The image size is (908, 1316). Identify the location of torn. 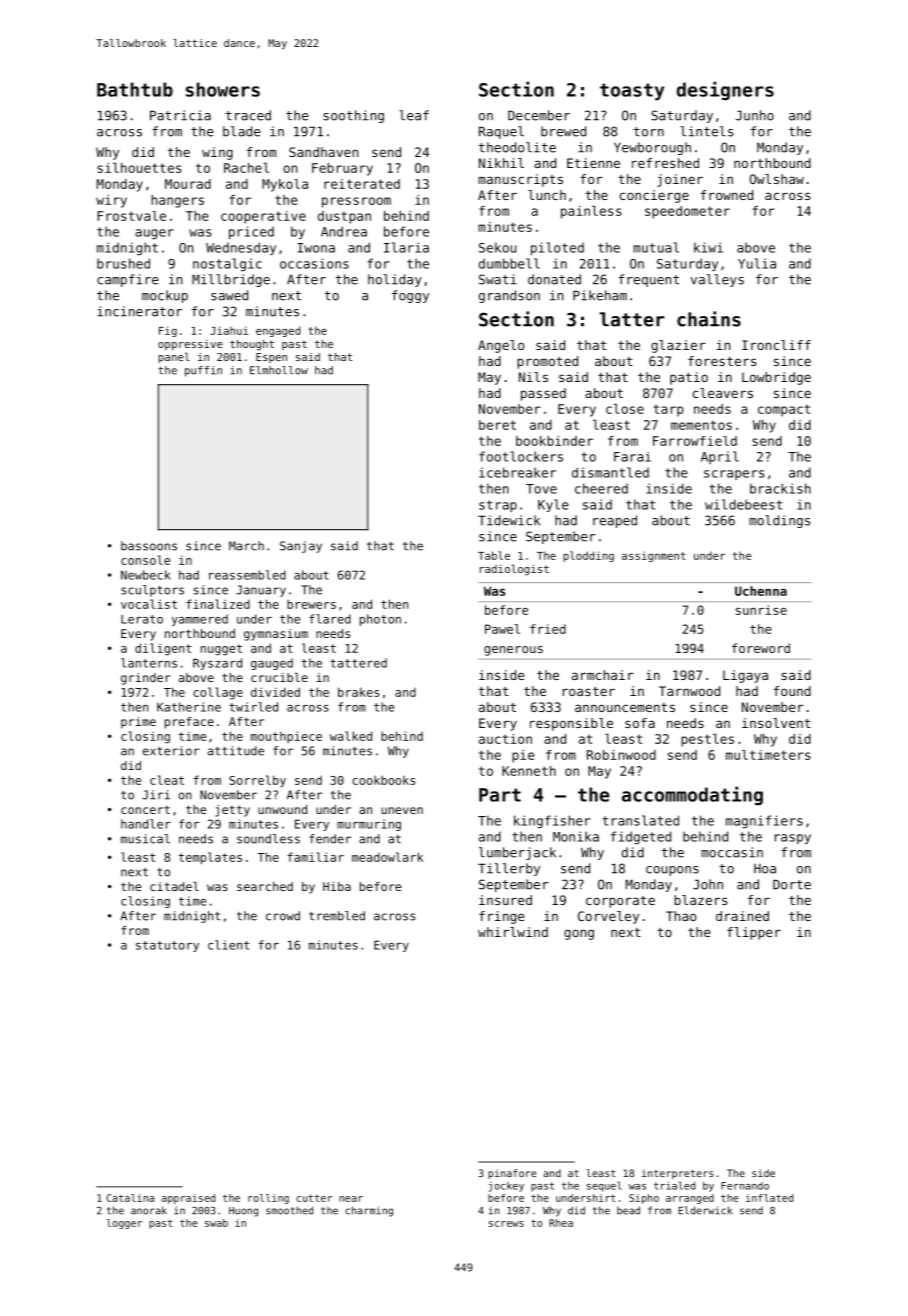
(649, 132).
